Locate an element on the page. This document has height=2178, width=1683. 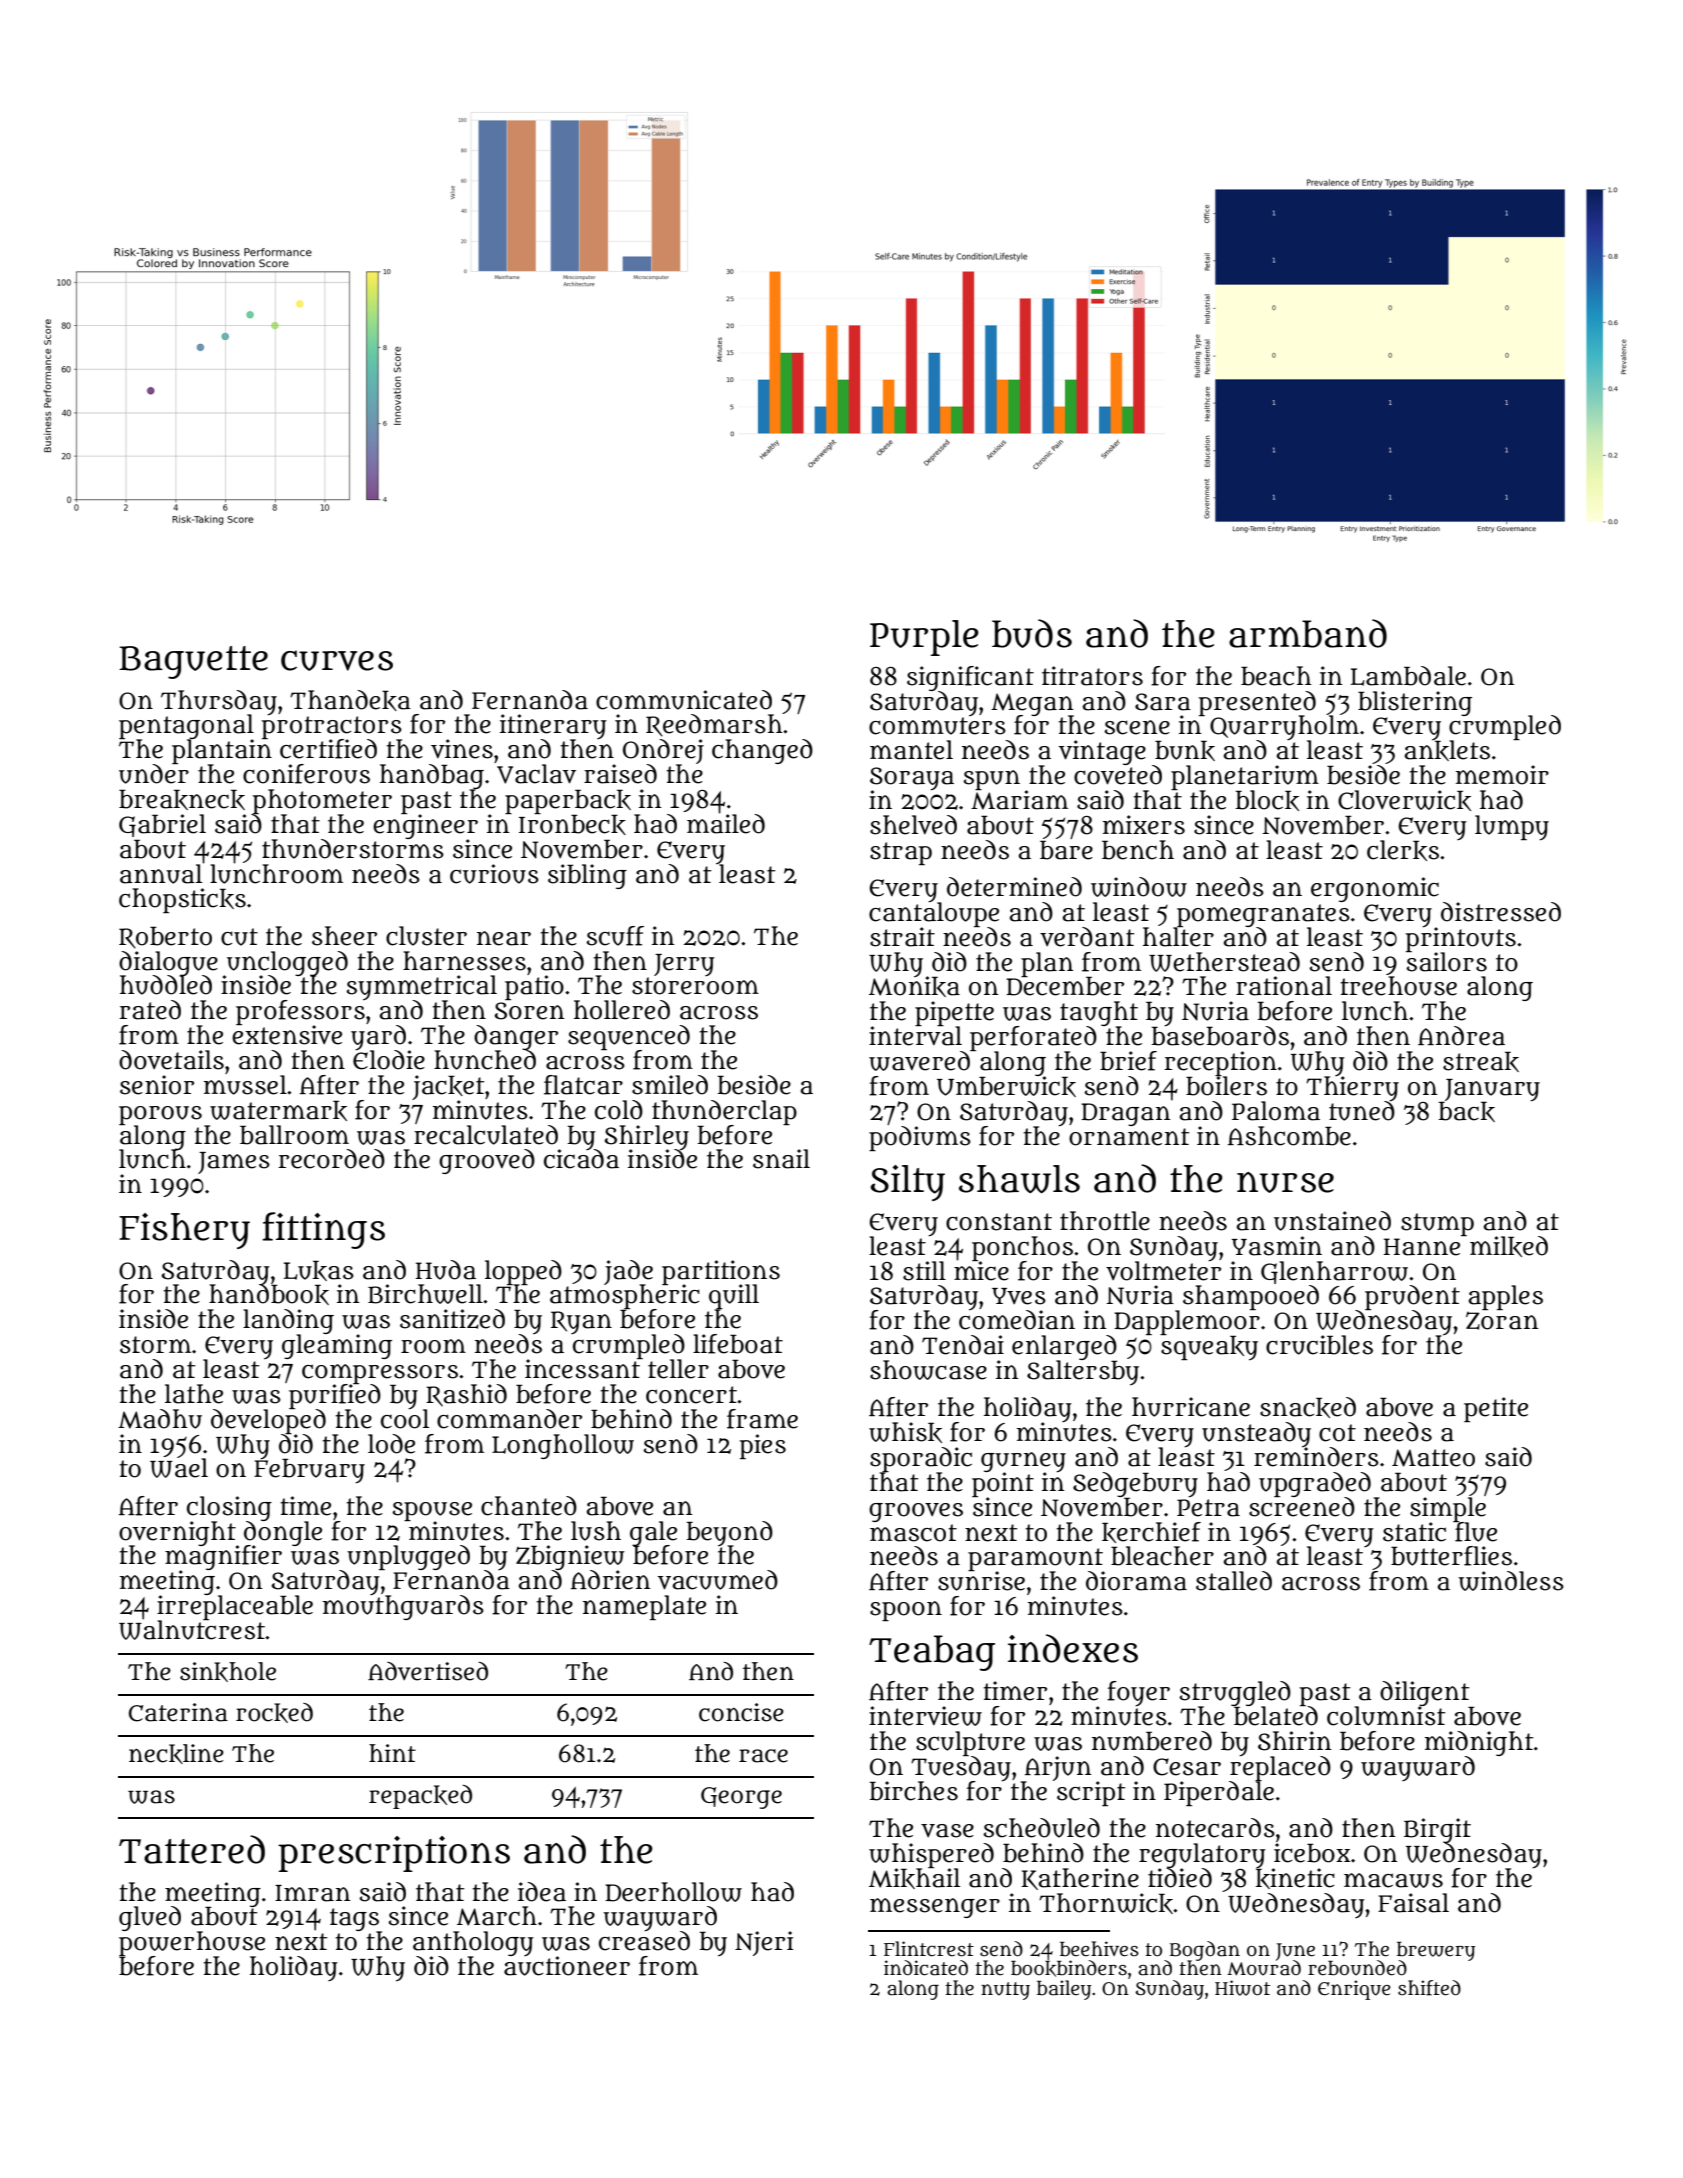
sanitized is located at coordinates (452, 1319).
